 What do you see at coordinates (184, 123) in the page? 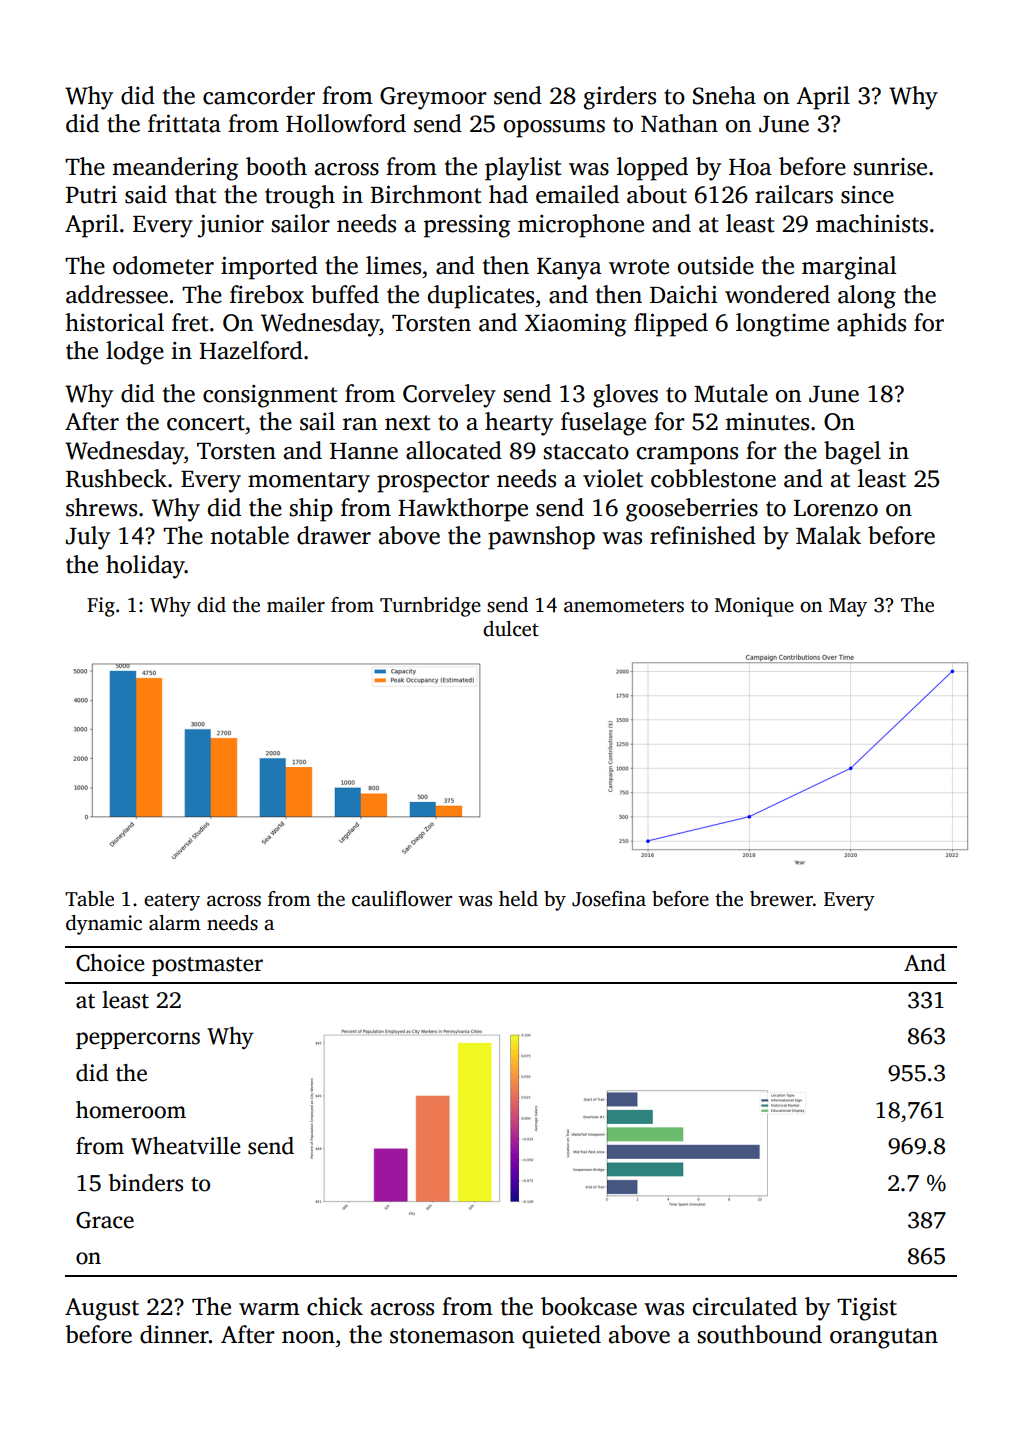
I see `frittata` at bounding box center [184, 123].
